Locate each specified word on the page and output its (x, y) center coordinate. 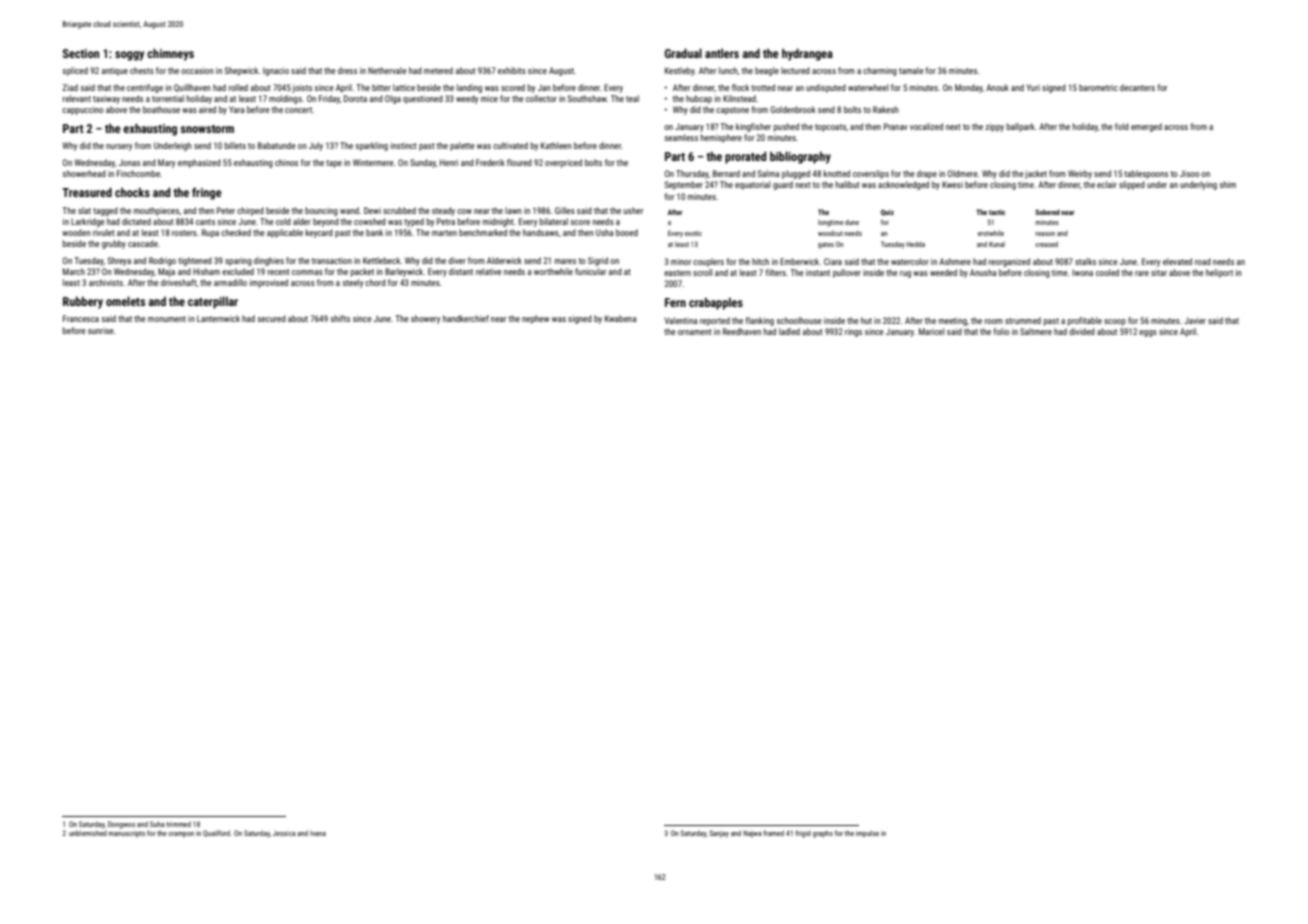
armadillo (230, 282)
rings (853, 332)
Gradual (683, 53)
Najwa (752, 834)
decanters (1137, 87)
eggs (1148, 333)
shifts (340, 318)
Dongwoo (121, 825)
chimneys (170, 54)
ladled (789, 331)
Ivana (318, 833)
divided (1082, 331)
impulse (867, 834)
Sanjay (719, 834)
